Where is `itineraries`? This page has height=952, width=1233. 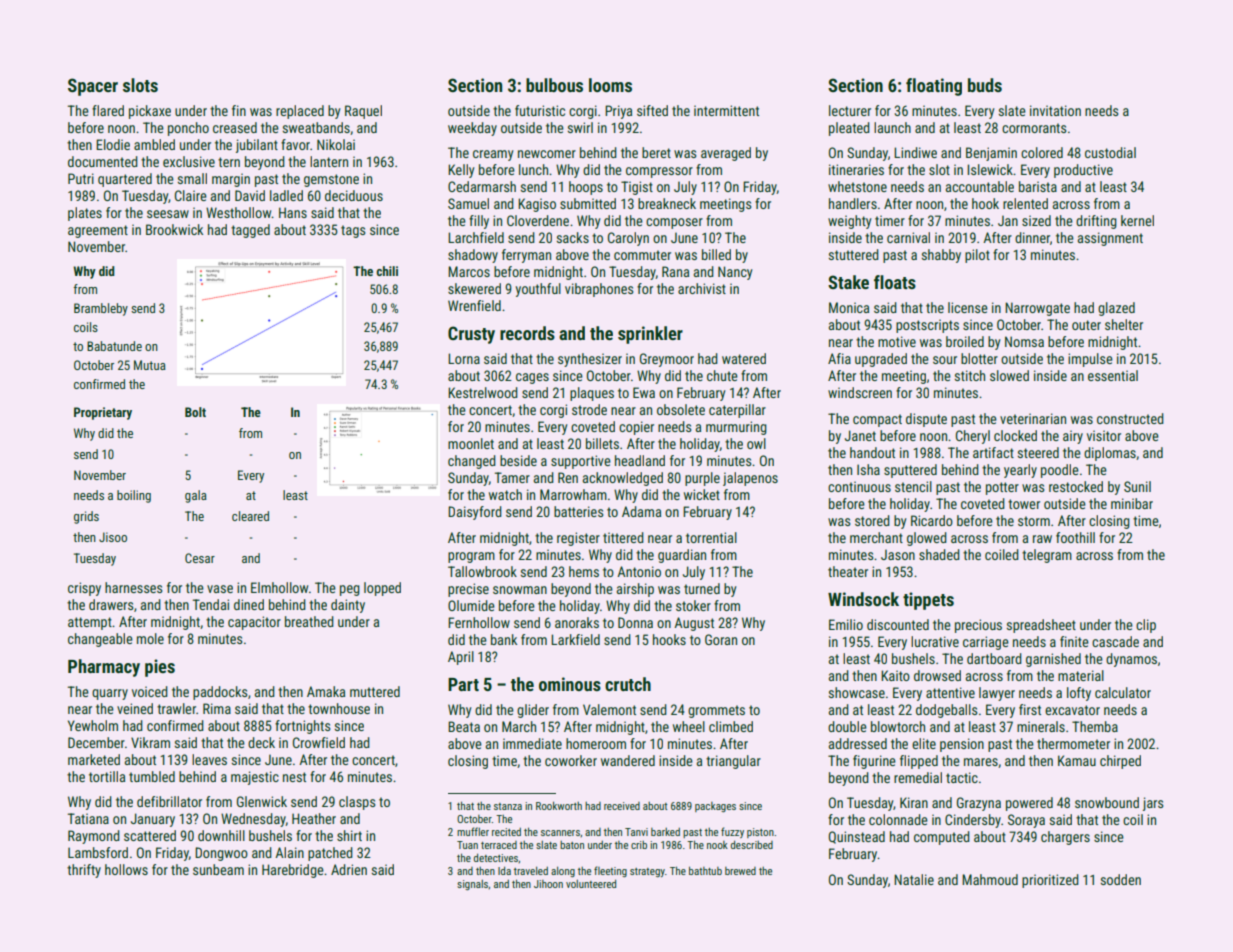
itineraries is located at coordinates (856, 169).
